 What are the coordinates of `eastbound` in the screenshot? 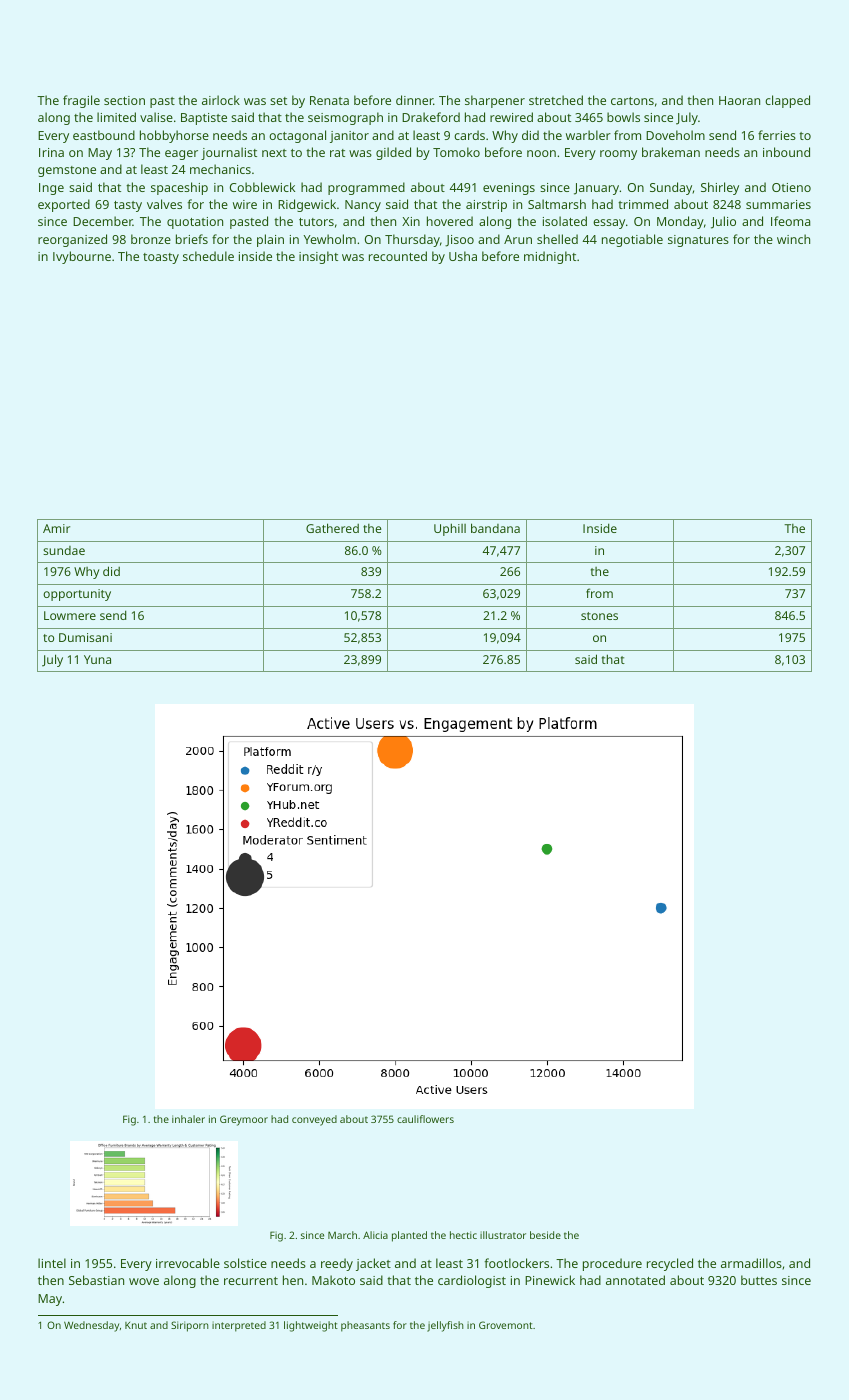 It's located at (104, 135).
